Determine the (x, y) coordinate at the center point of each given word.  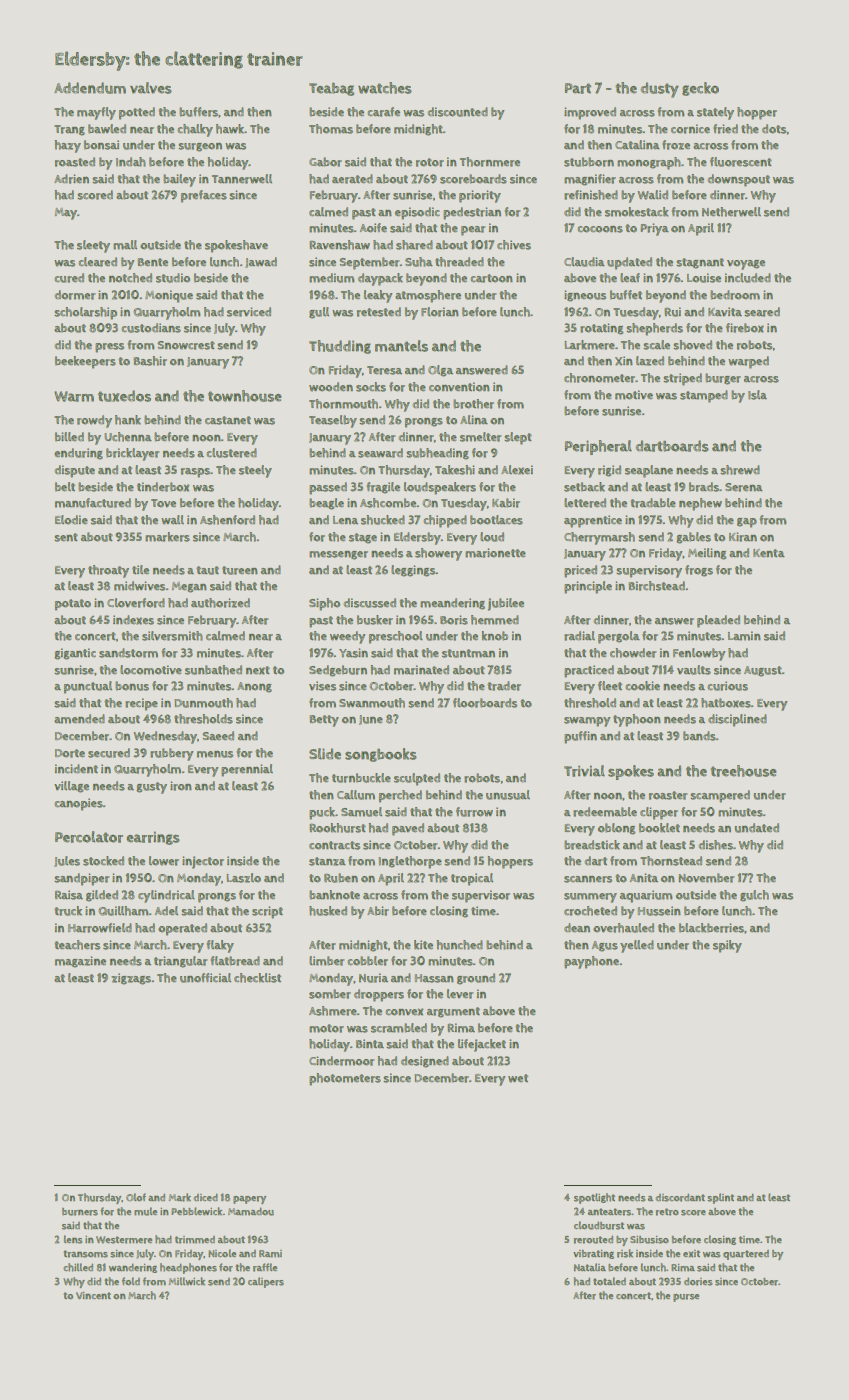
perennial (247, 770)
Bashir (150, 361)
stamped (704, 396)
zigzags (131, 979)
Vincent (93, 1295)
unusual (508, 795)
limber (326, 961)
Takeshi (455, 470)
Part (578, 88)
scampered (720, 796)
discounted (458, 112)
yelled (637, 946)
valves (151, 88)
